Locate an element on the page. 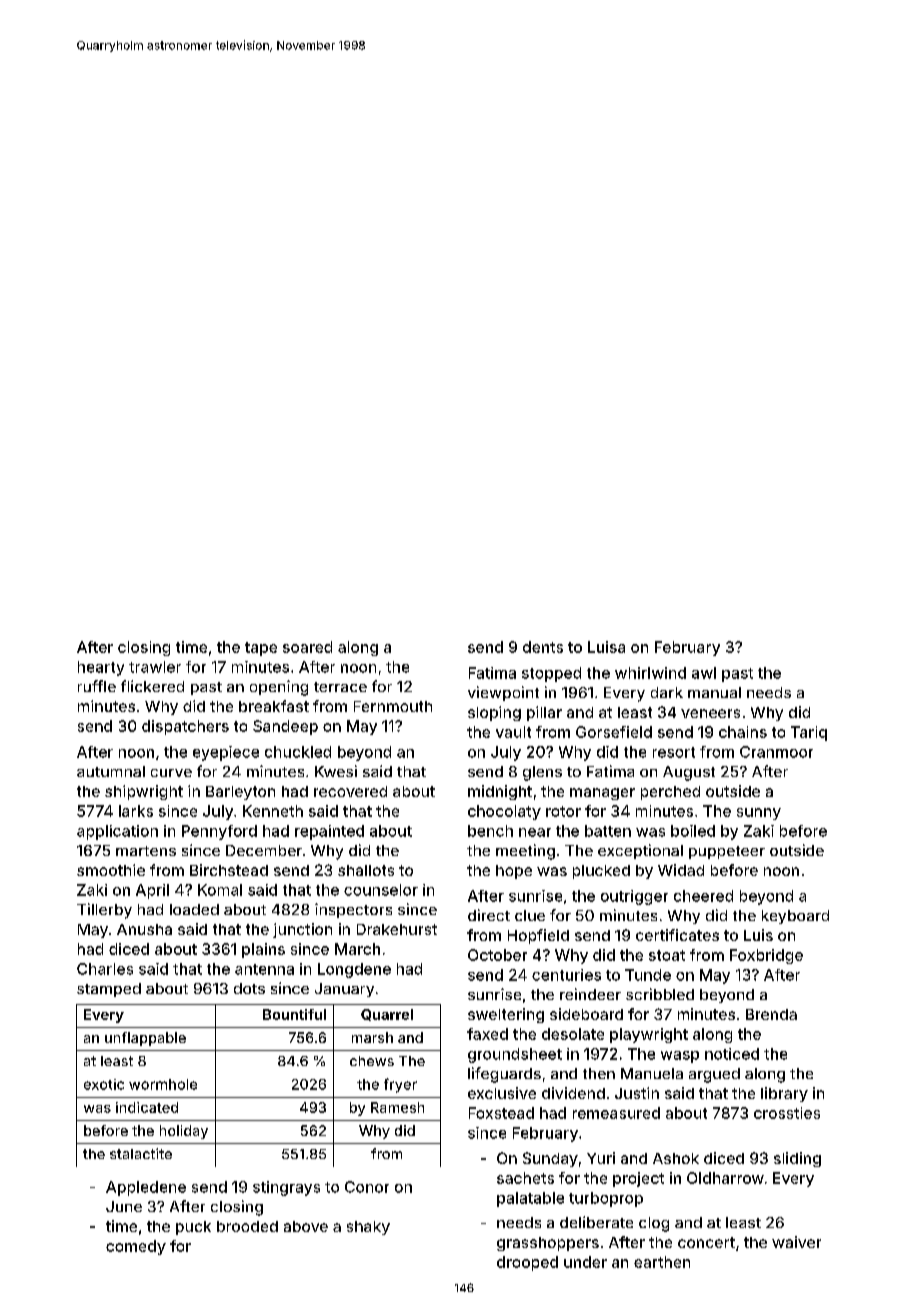  Gorsefield is located at coordinates (614, 732).
